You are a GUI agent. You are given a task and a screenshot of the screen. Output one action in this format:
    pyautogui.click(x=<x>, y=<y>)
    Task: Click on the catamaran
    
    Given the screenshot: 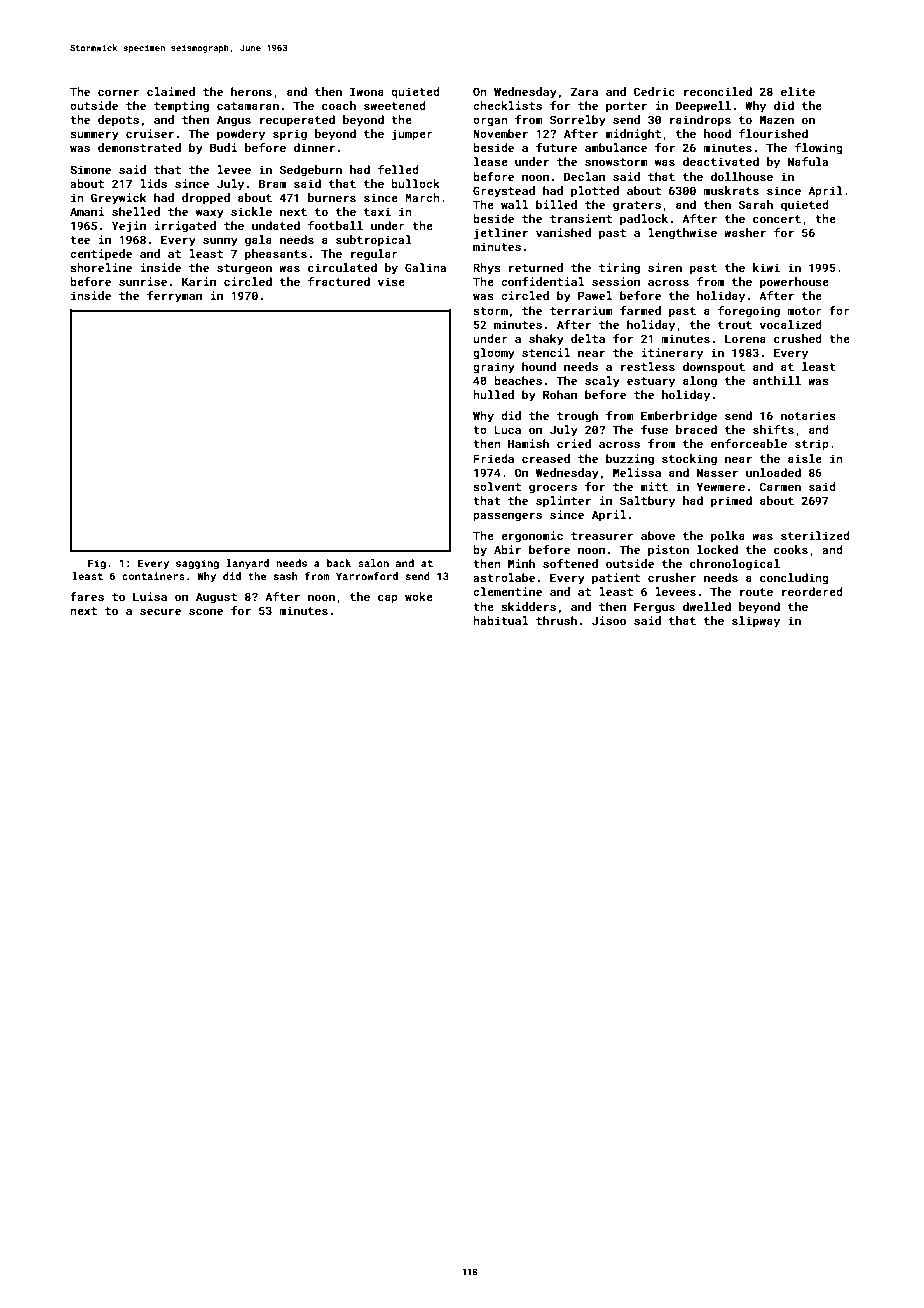 What is the action you would take?
    pyautogui.click(x=248, y=106)
